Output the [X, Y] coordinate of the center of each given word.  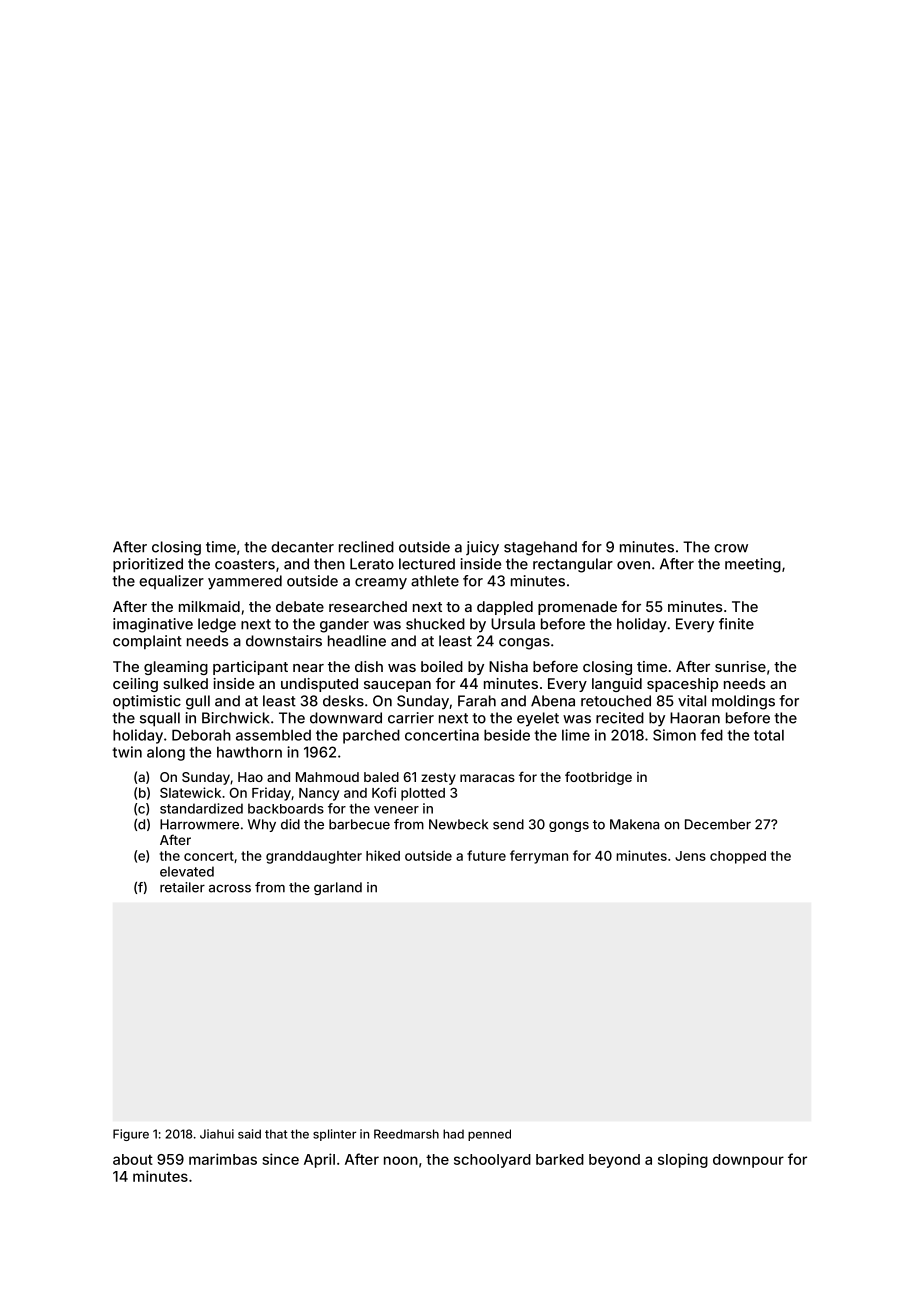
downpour [748, 1161]
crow [731, 548]
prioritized [148, 565]
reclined [366, 547]
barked [560, 1159]
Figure [131, 1135]
